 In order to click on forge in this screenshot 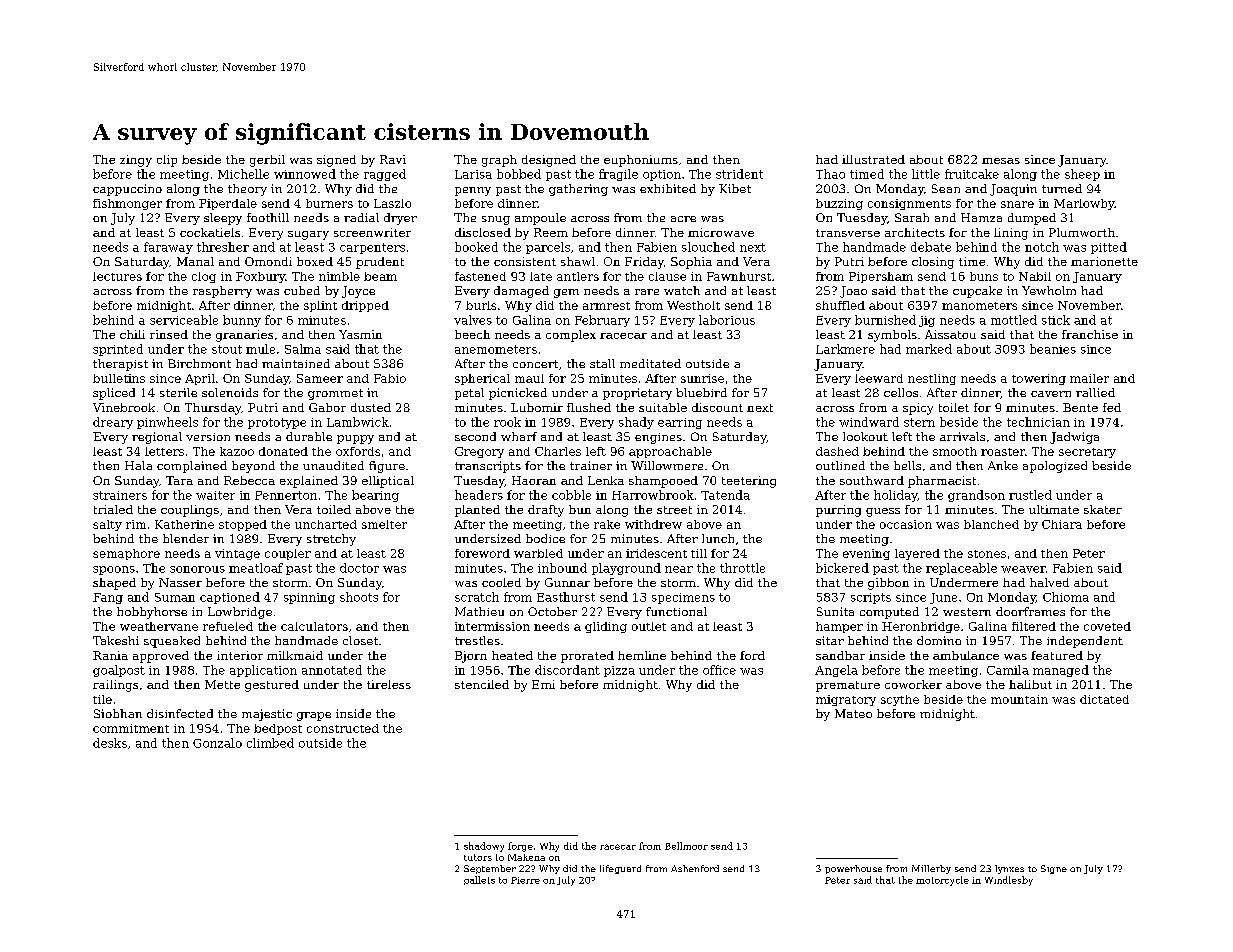, I will do `click(520, 847)`.
